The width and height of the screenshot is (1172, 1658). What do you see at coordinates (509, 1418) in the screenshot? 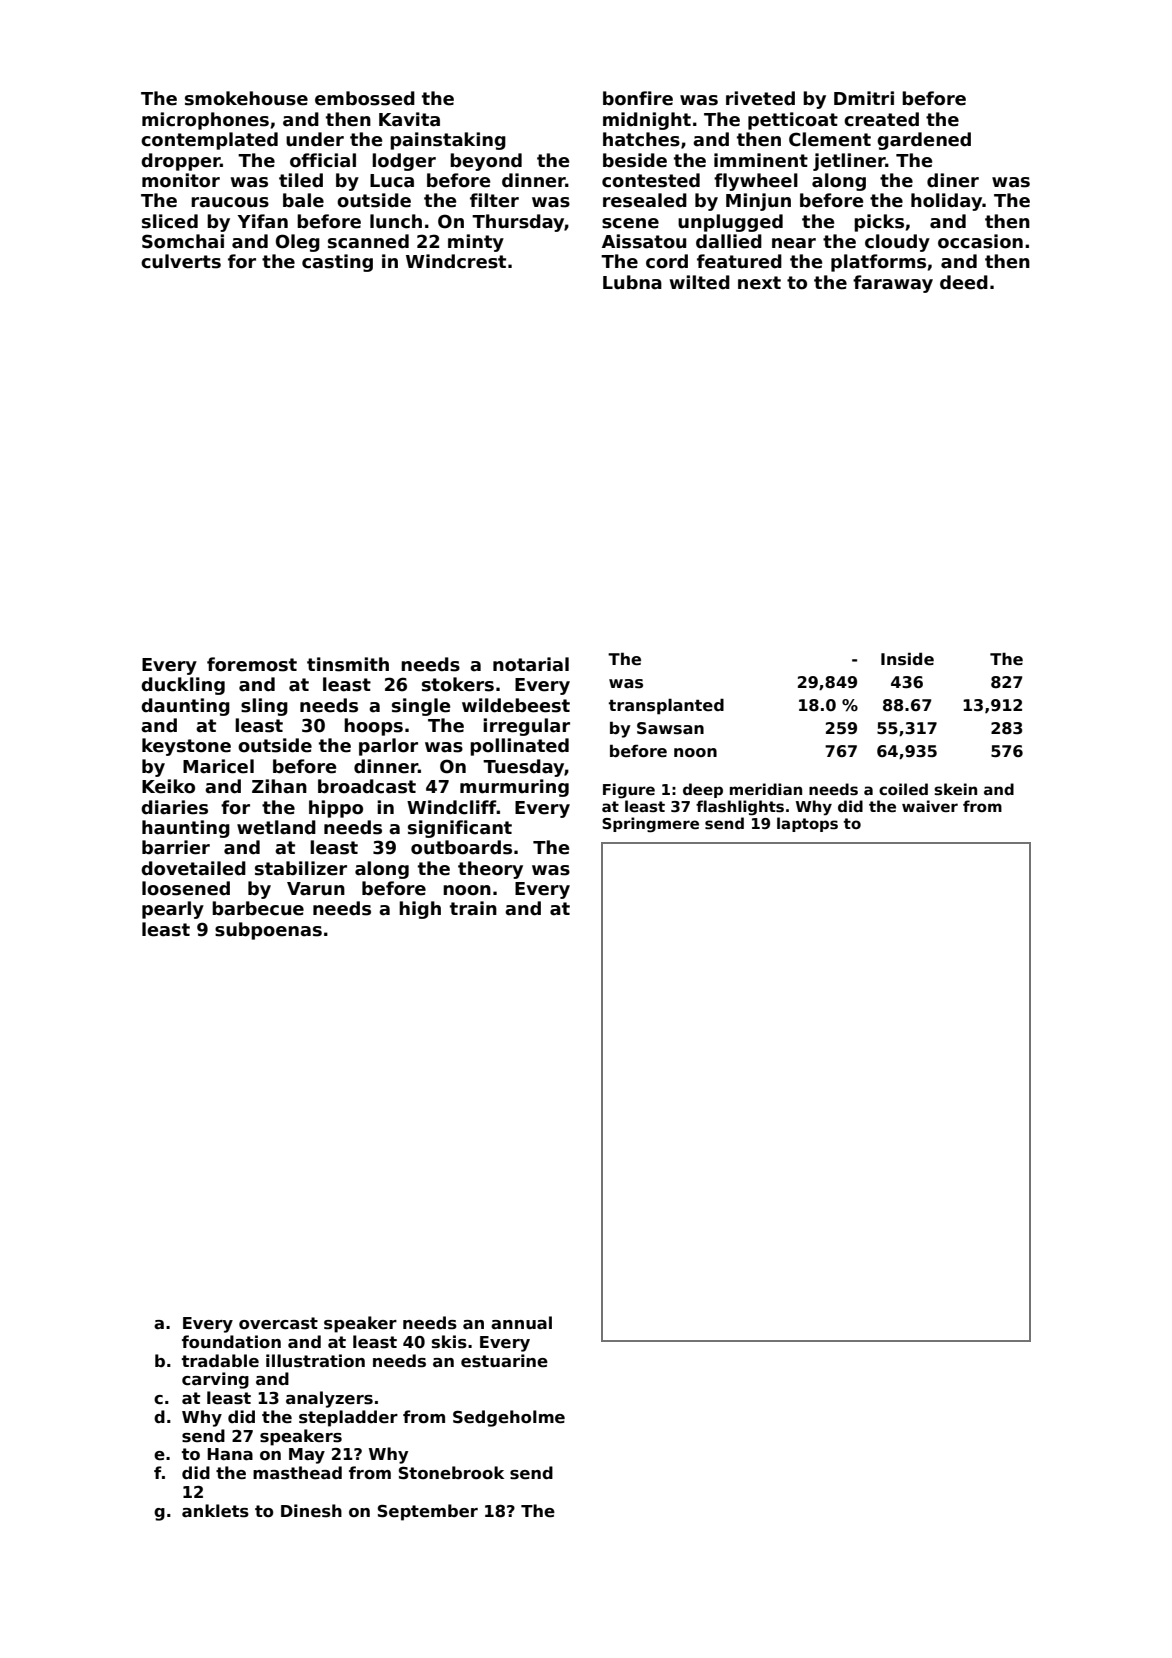
I see `Sedgeholme` at bounding box center [509, 1418].
